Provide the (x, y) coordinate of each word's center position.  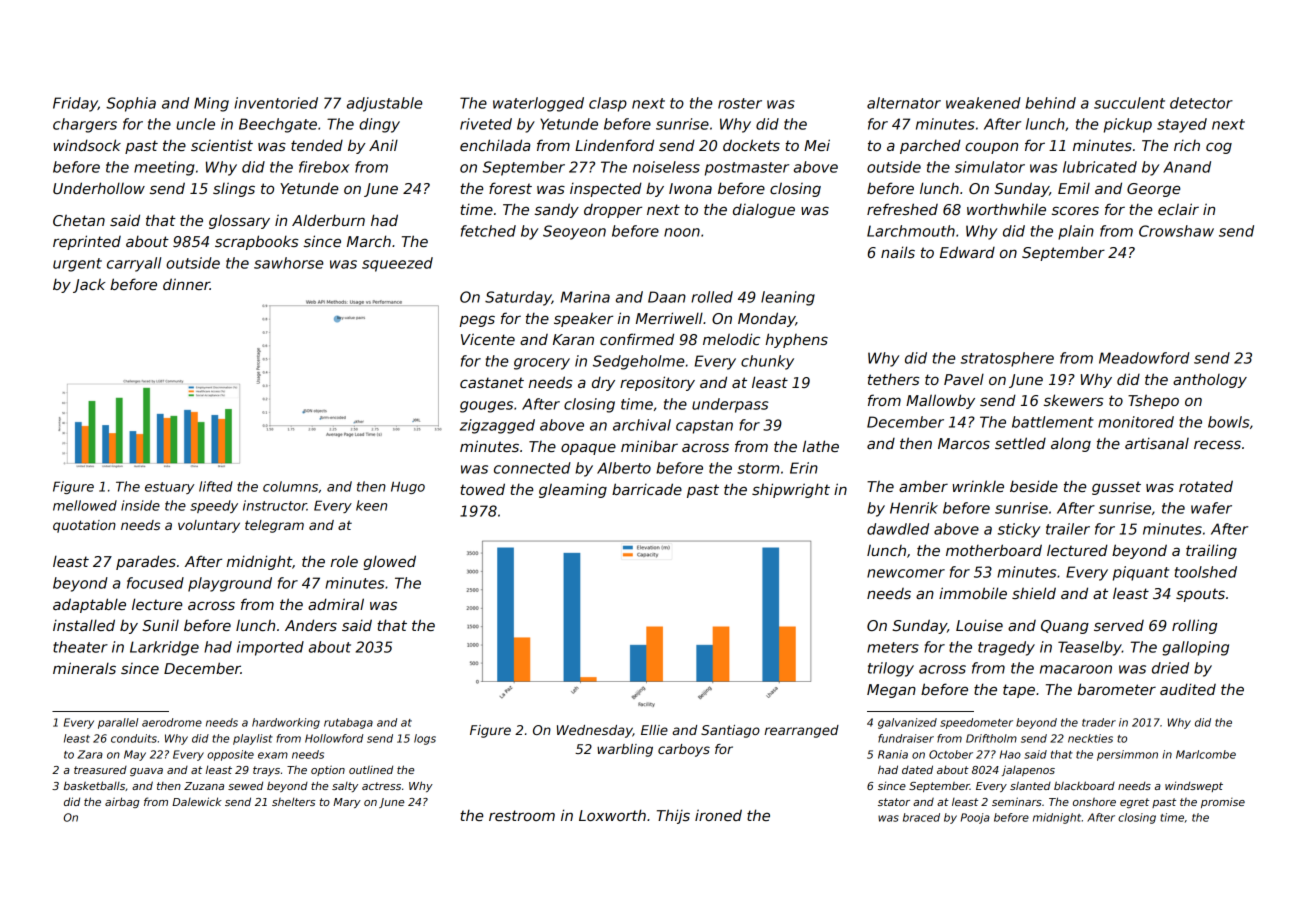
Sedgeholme (639, 362)
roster (740, 103)
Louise (979, 625)
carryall (134, 264)
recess (1217, 444)
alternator (904, 103)
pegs (477, 321)
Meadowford (1144, 358)
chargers (85, 125)
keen (371, 505)
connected (532, 468)
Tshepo (1153, 401)
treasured (100, 770)
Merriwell (669, 318)
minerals (84, 668)
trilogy (891, 669)
